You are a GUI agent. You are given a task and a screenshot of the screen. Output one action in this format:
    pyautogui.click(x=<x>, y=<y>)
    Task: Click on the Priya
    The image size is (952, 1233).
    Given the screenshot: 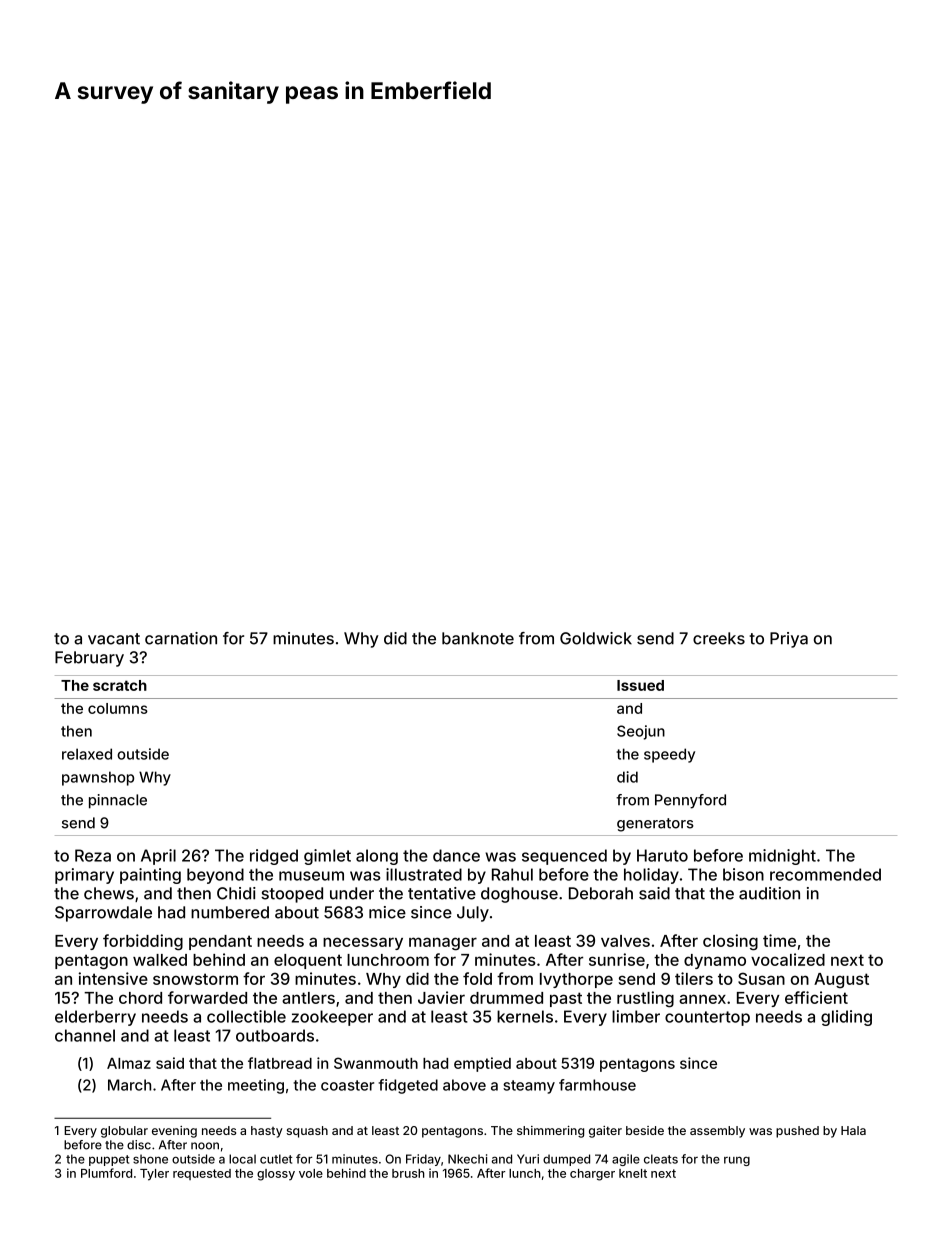 What is the action you would take?
    pyautogui.click(x=789, y=640)
